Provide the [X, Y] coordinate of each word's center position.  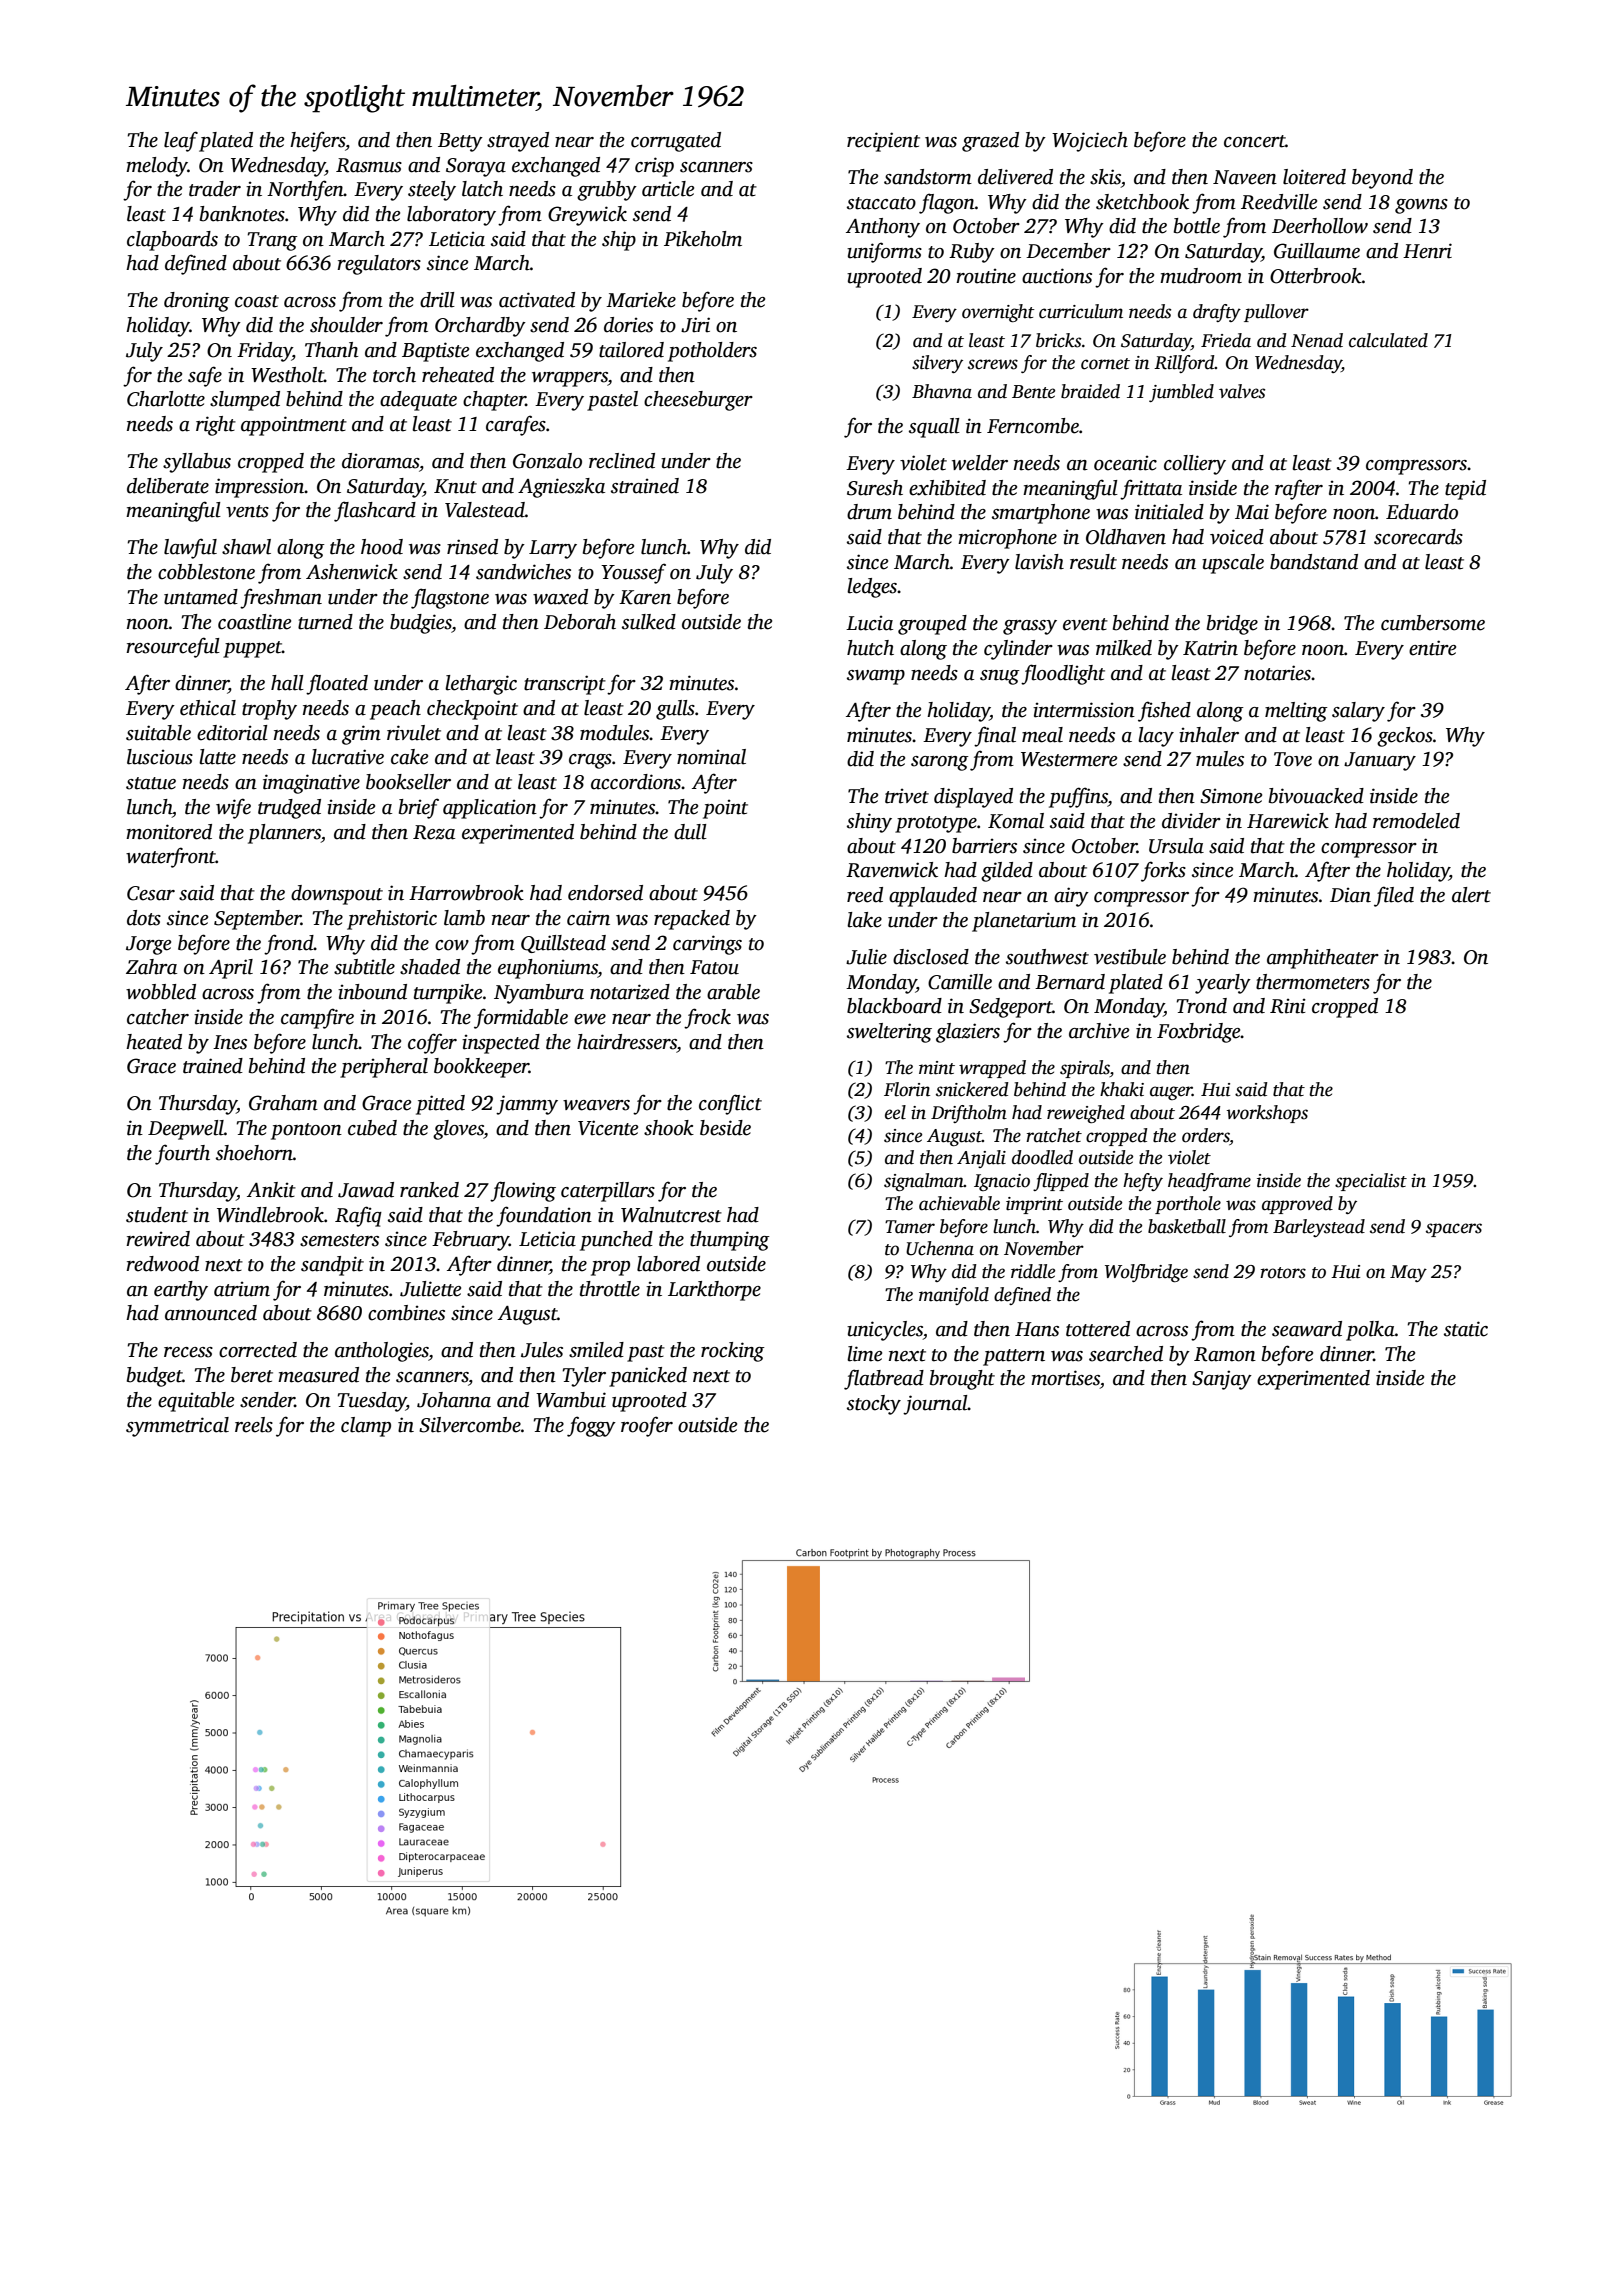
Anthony [883, 228]
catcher [158, 1017]
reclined [622, 461]
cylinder [1018, 650]
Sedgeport [1011, 1008]
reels [254, 1425]
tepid [1465, 490]
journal [935, 1405]
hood [382, 547]
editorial [232, 733]
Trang [272, 241]
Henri [1427, 251]
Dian [1350, 895]
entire [1432, 648]
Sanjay [1222, 1380]
